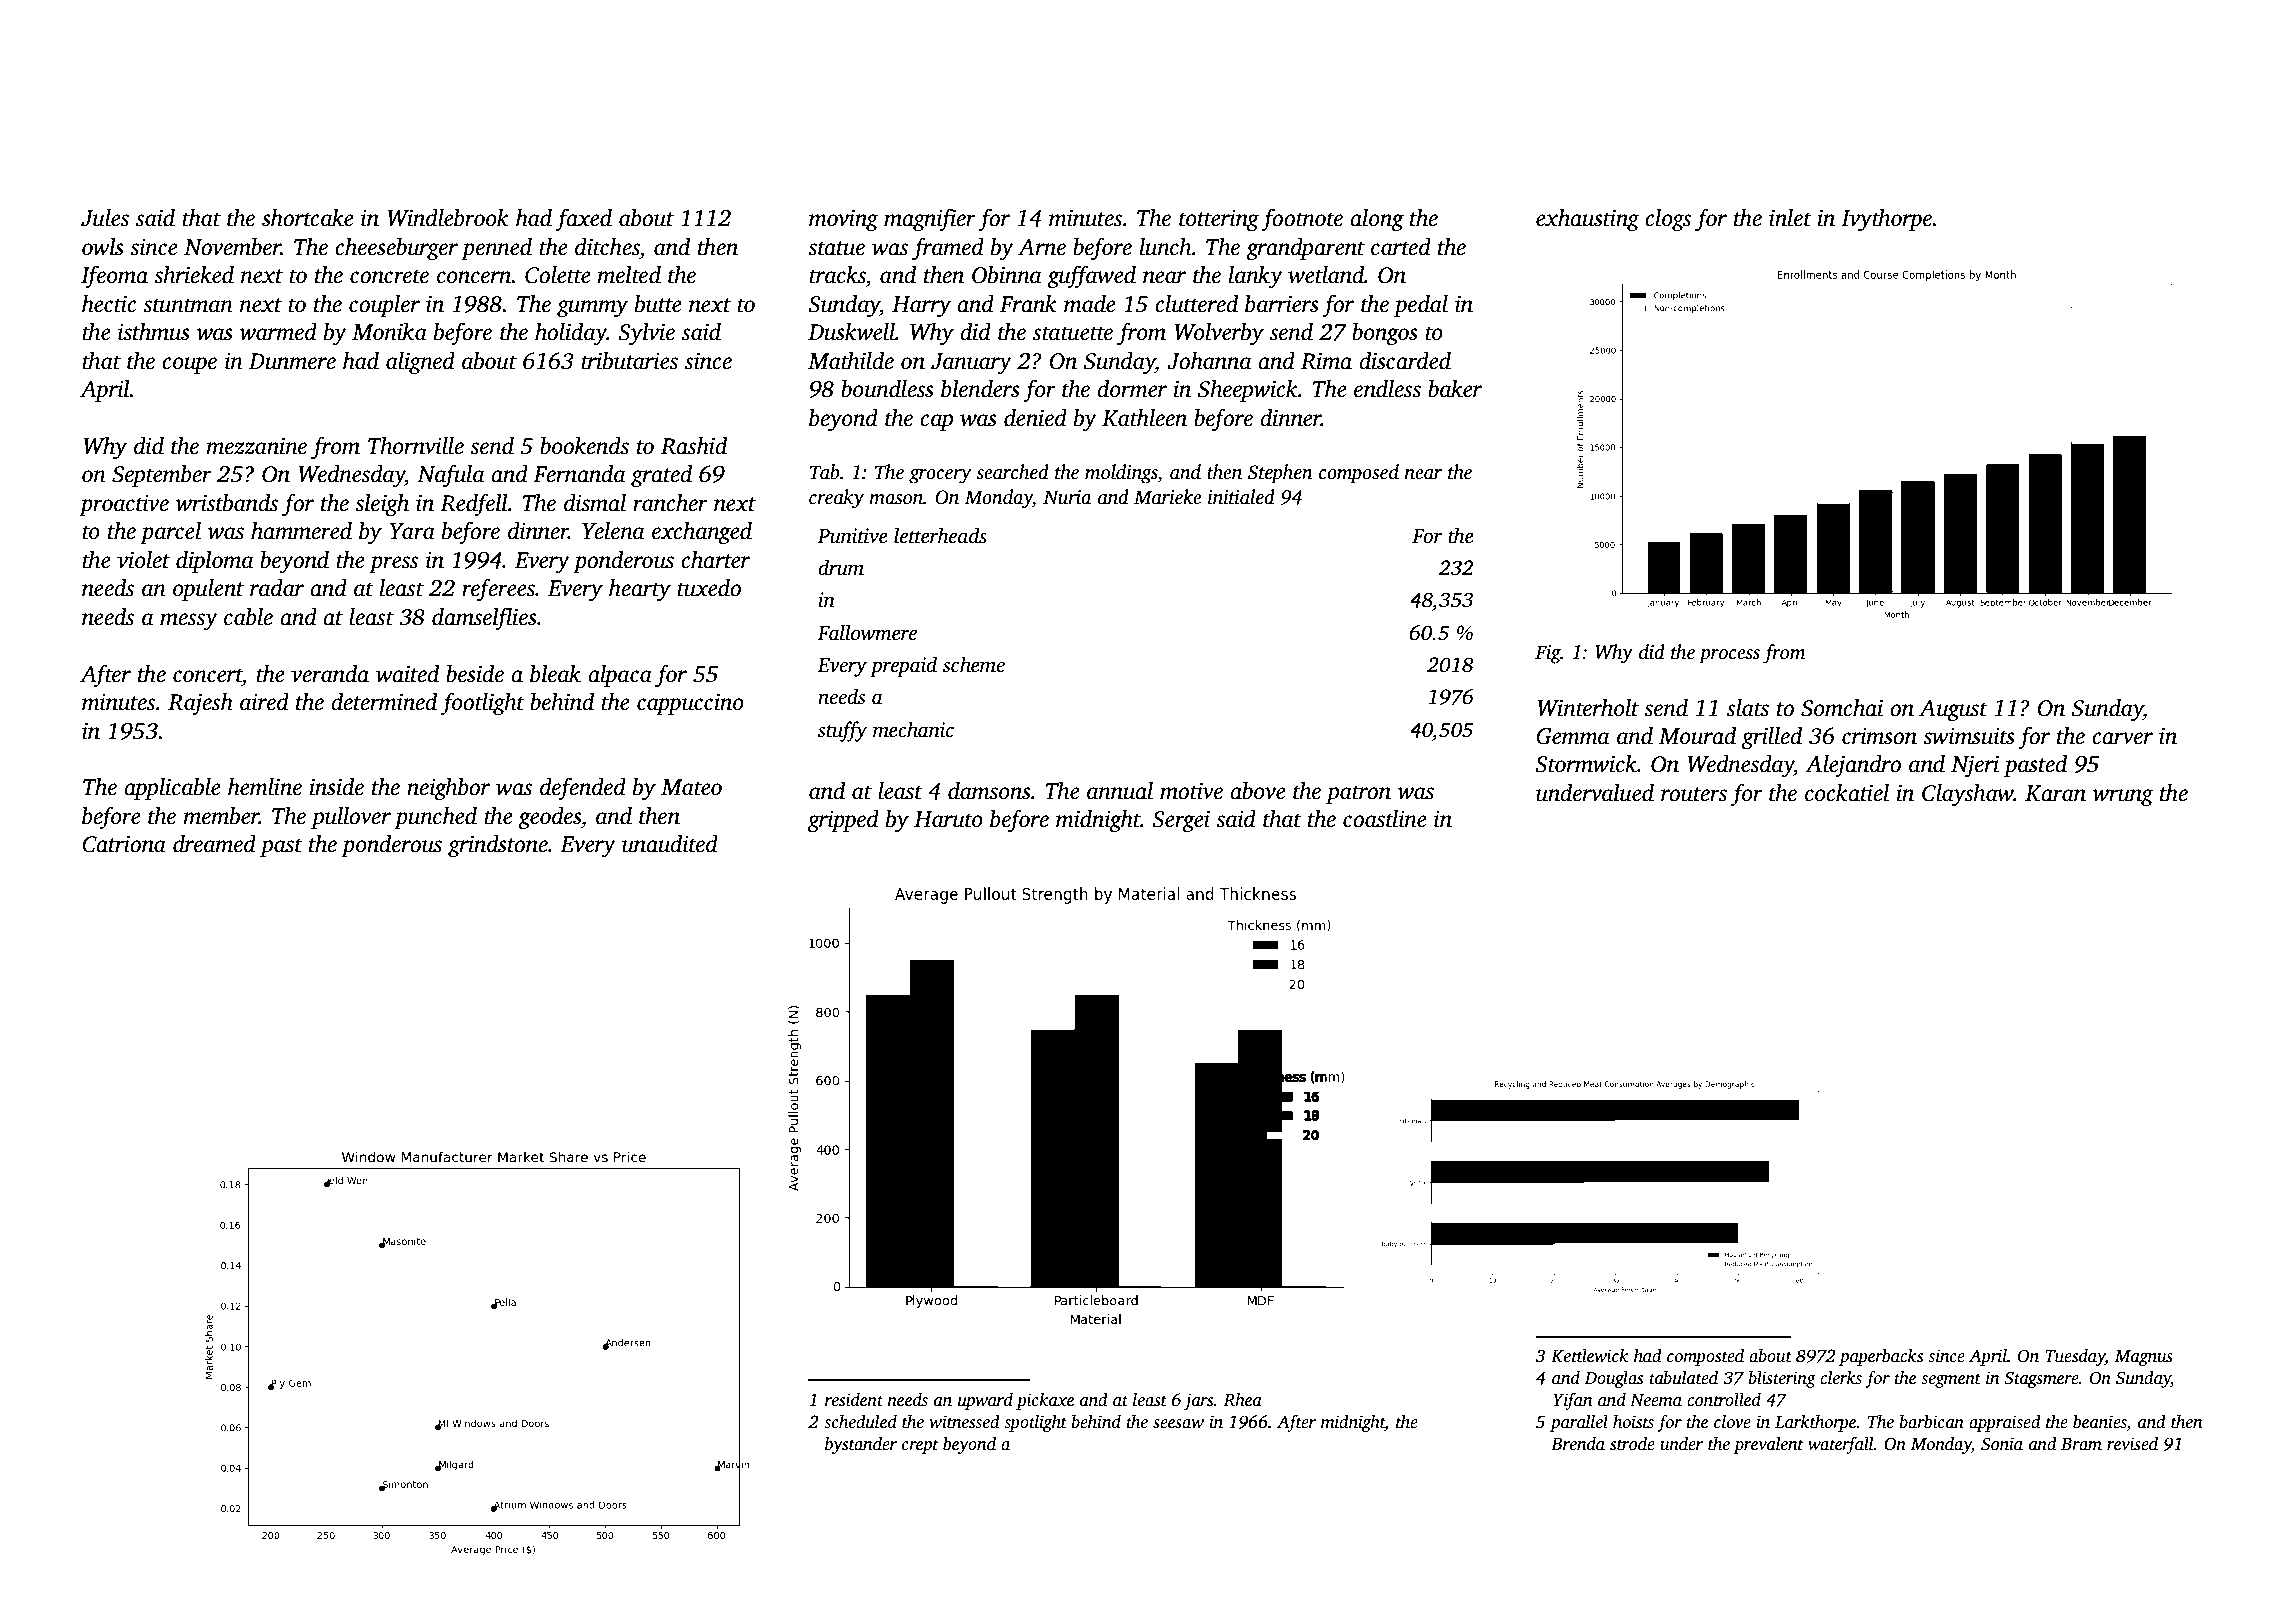 Image resolution: width=2292 pixels, height=1620 pixels. I want to click on composed, so click(1359, 474).
